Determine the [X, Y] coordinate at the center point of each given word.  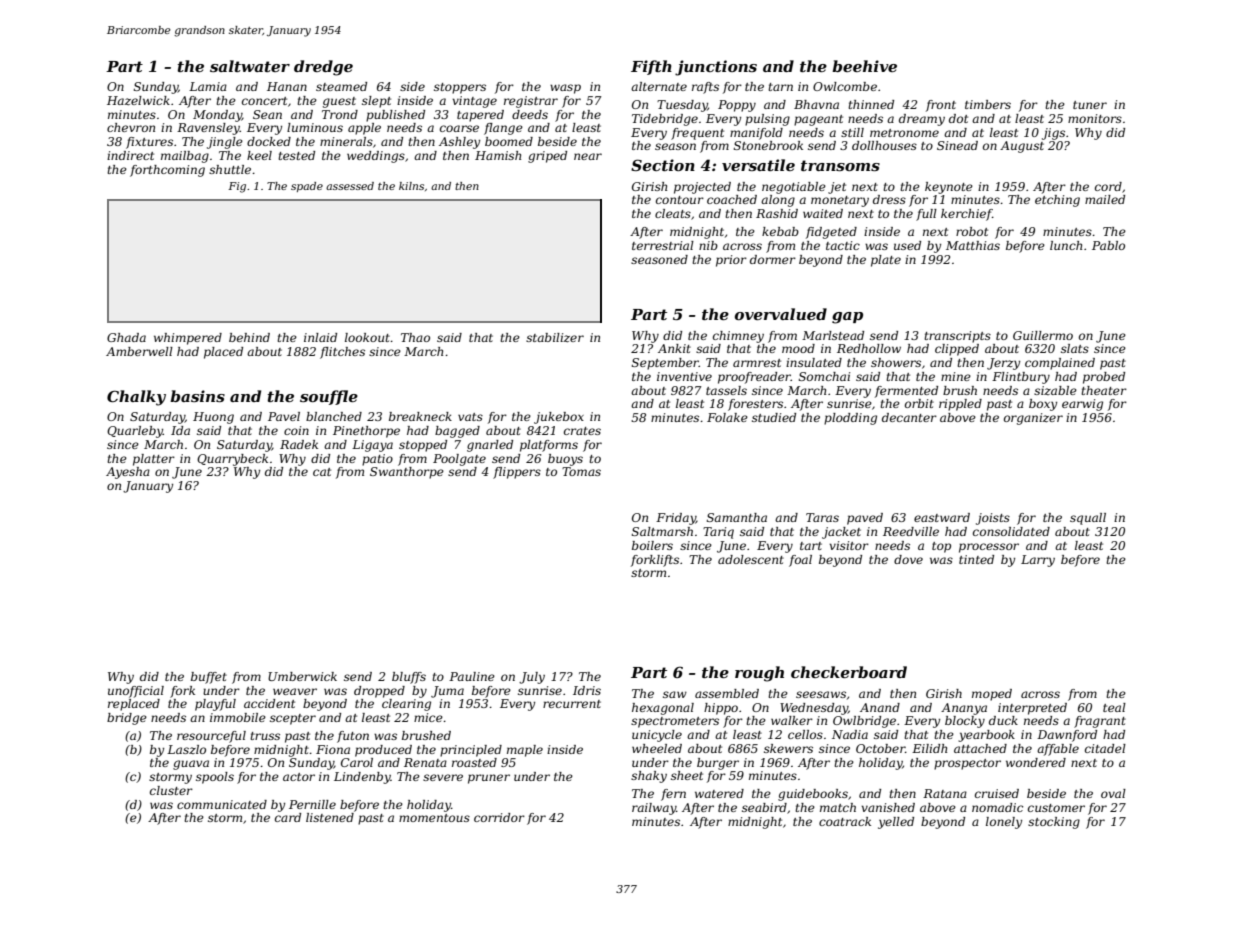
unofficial [136, 692]
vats [470, 417]
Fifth [651, 67]
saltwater [250, 66]
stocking [1054, 823]
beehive [864, 66]
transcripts [957, 337]
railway [654, 809]
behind [249, 337]
